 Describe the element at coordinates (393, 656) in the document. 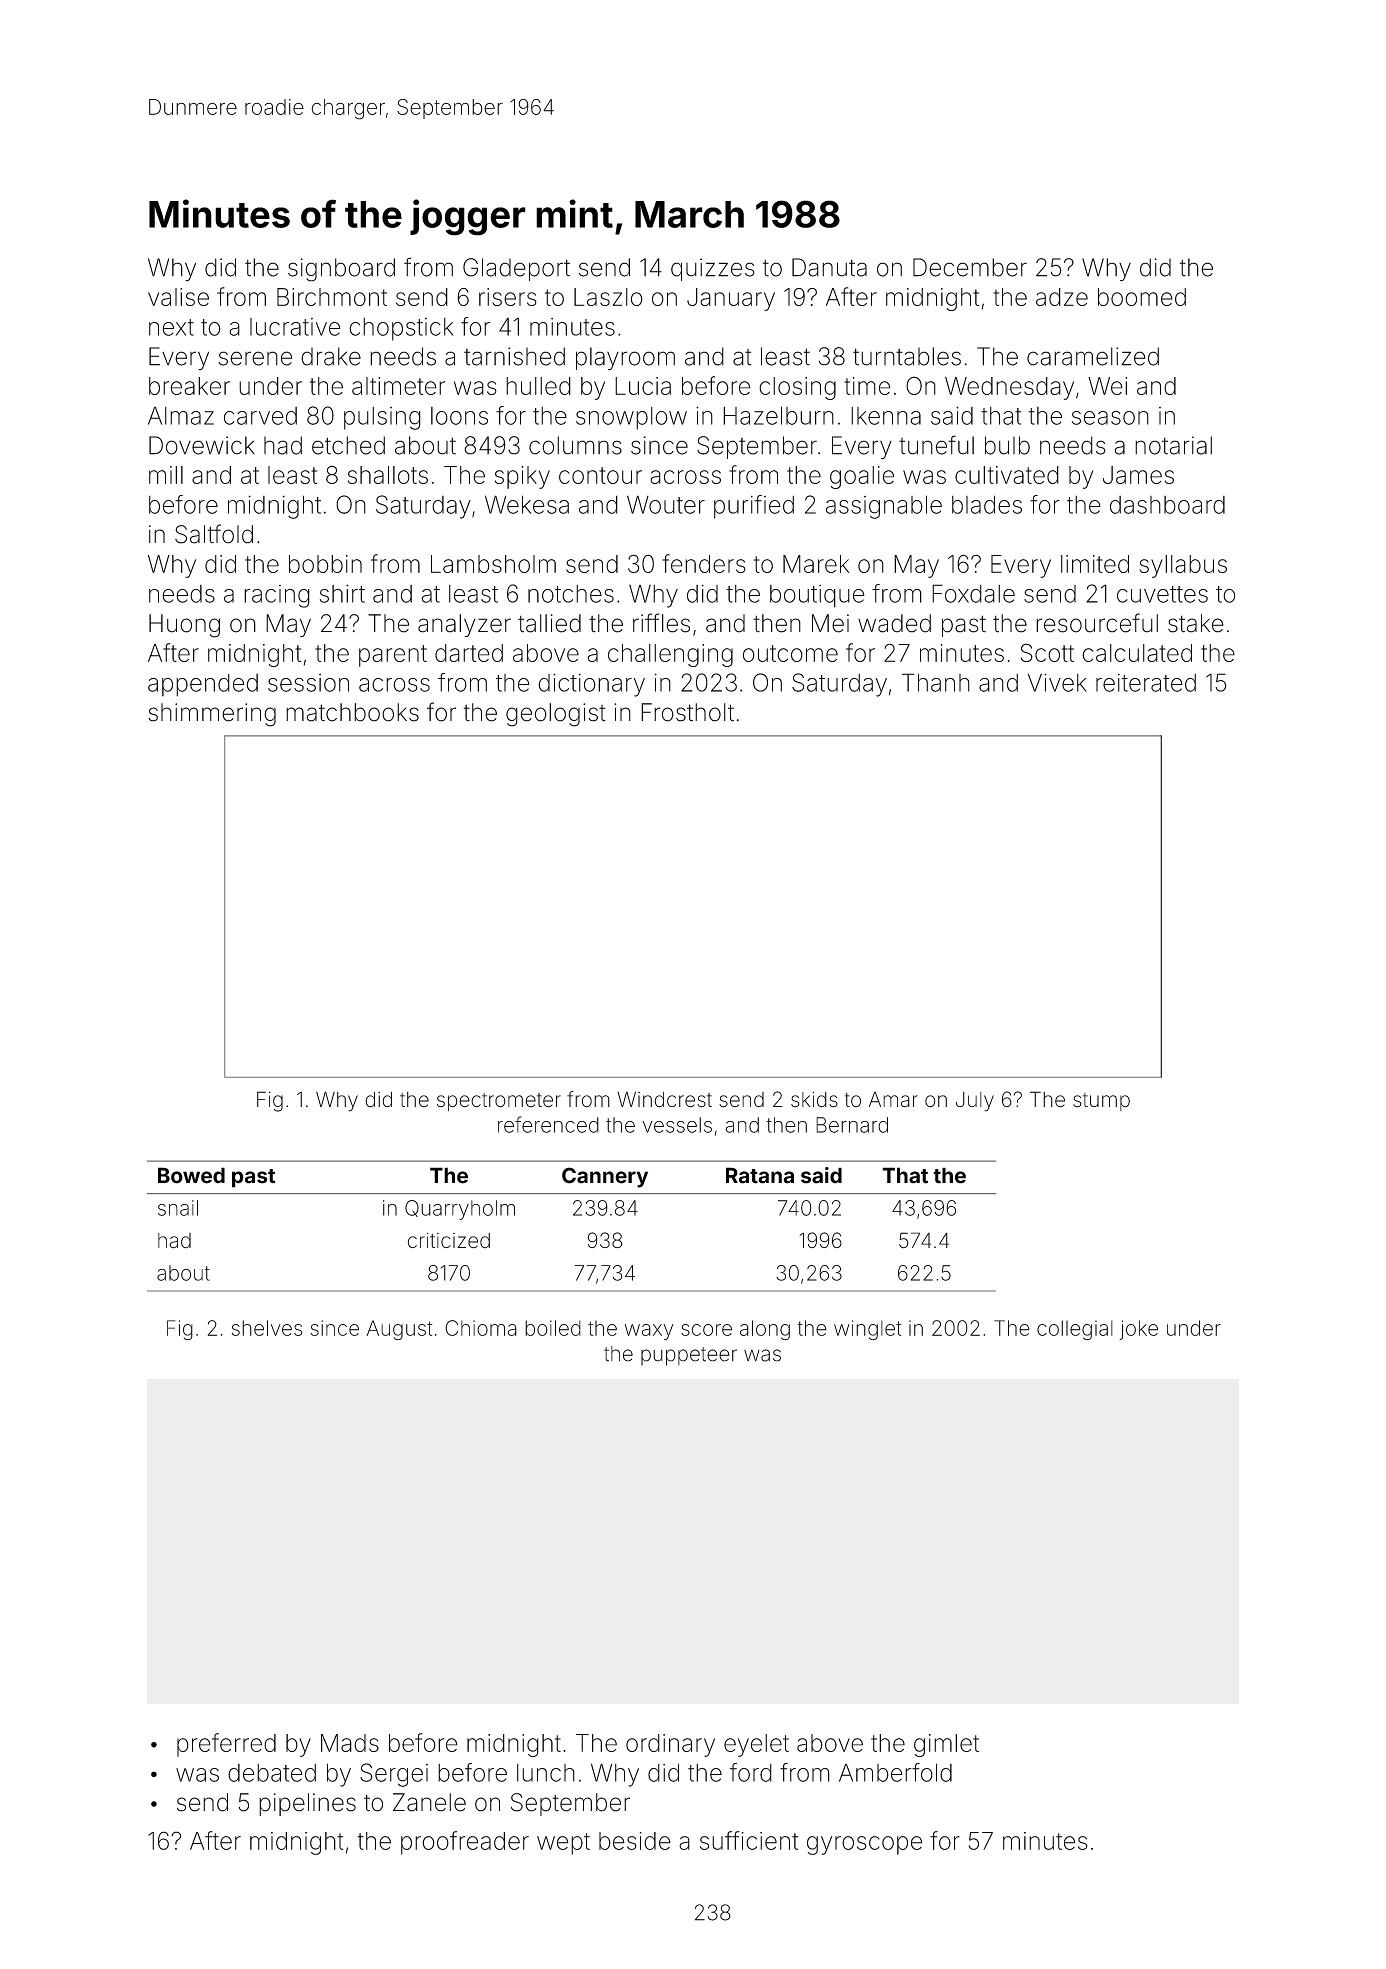

I see `parent` at that location.
